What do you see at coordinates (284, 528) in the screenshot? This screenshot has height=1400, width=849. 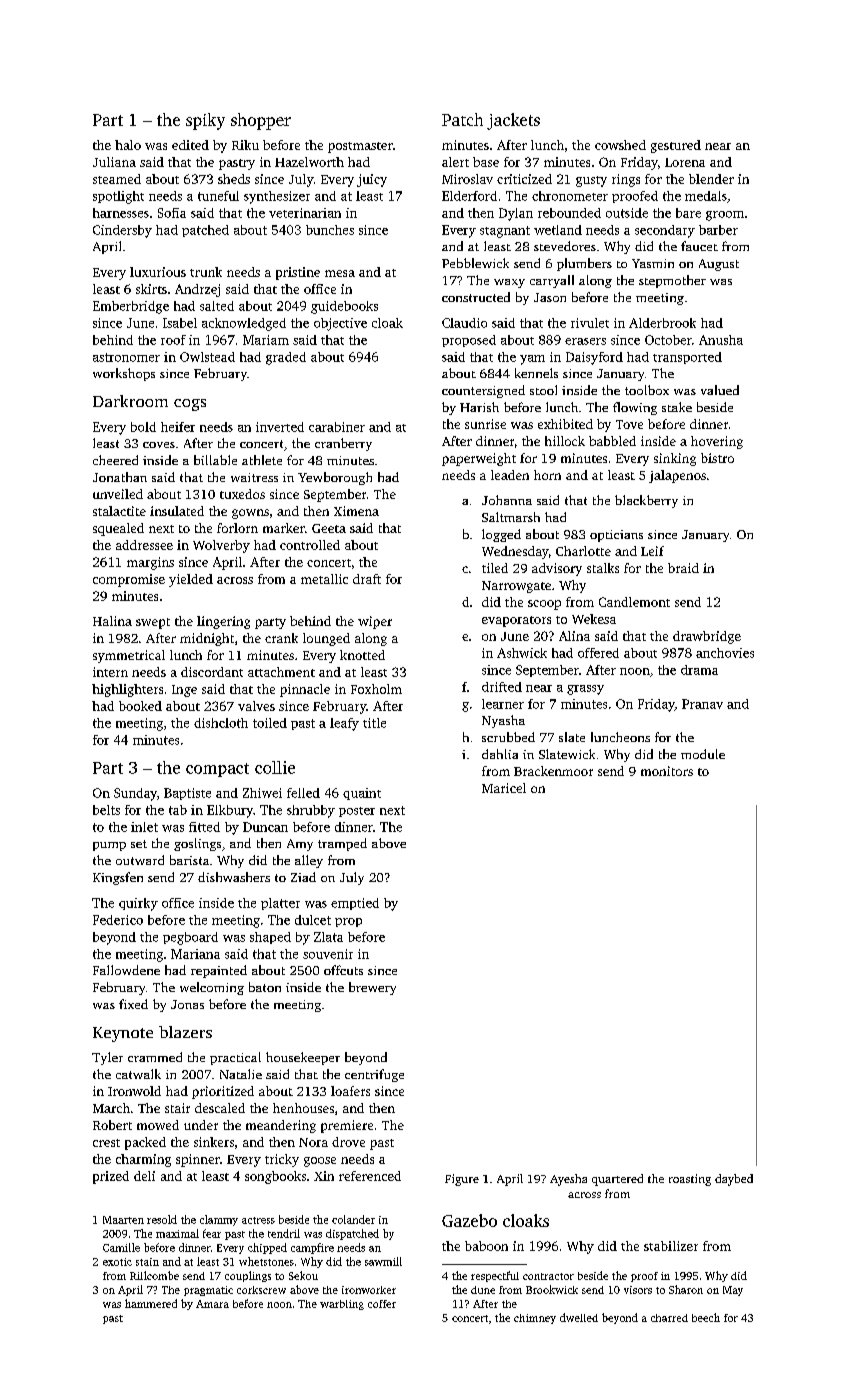 I see `marker` at bounding box center [284, 528].
